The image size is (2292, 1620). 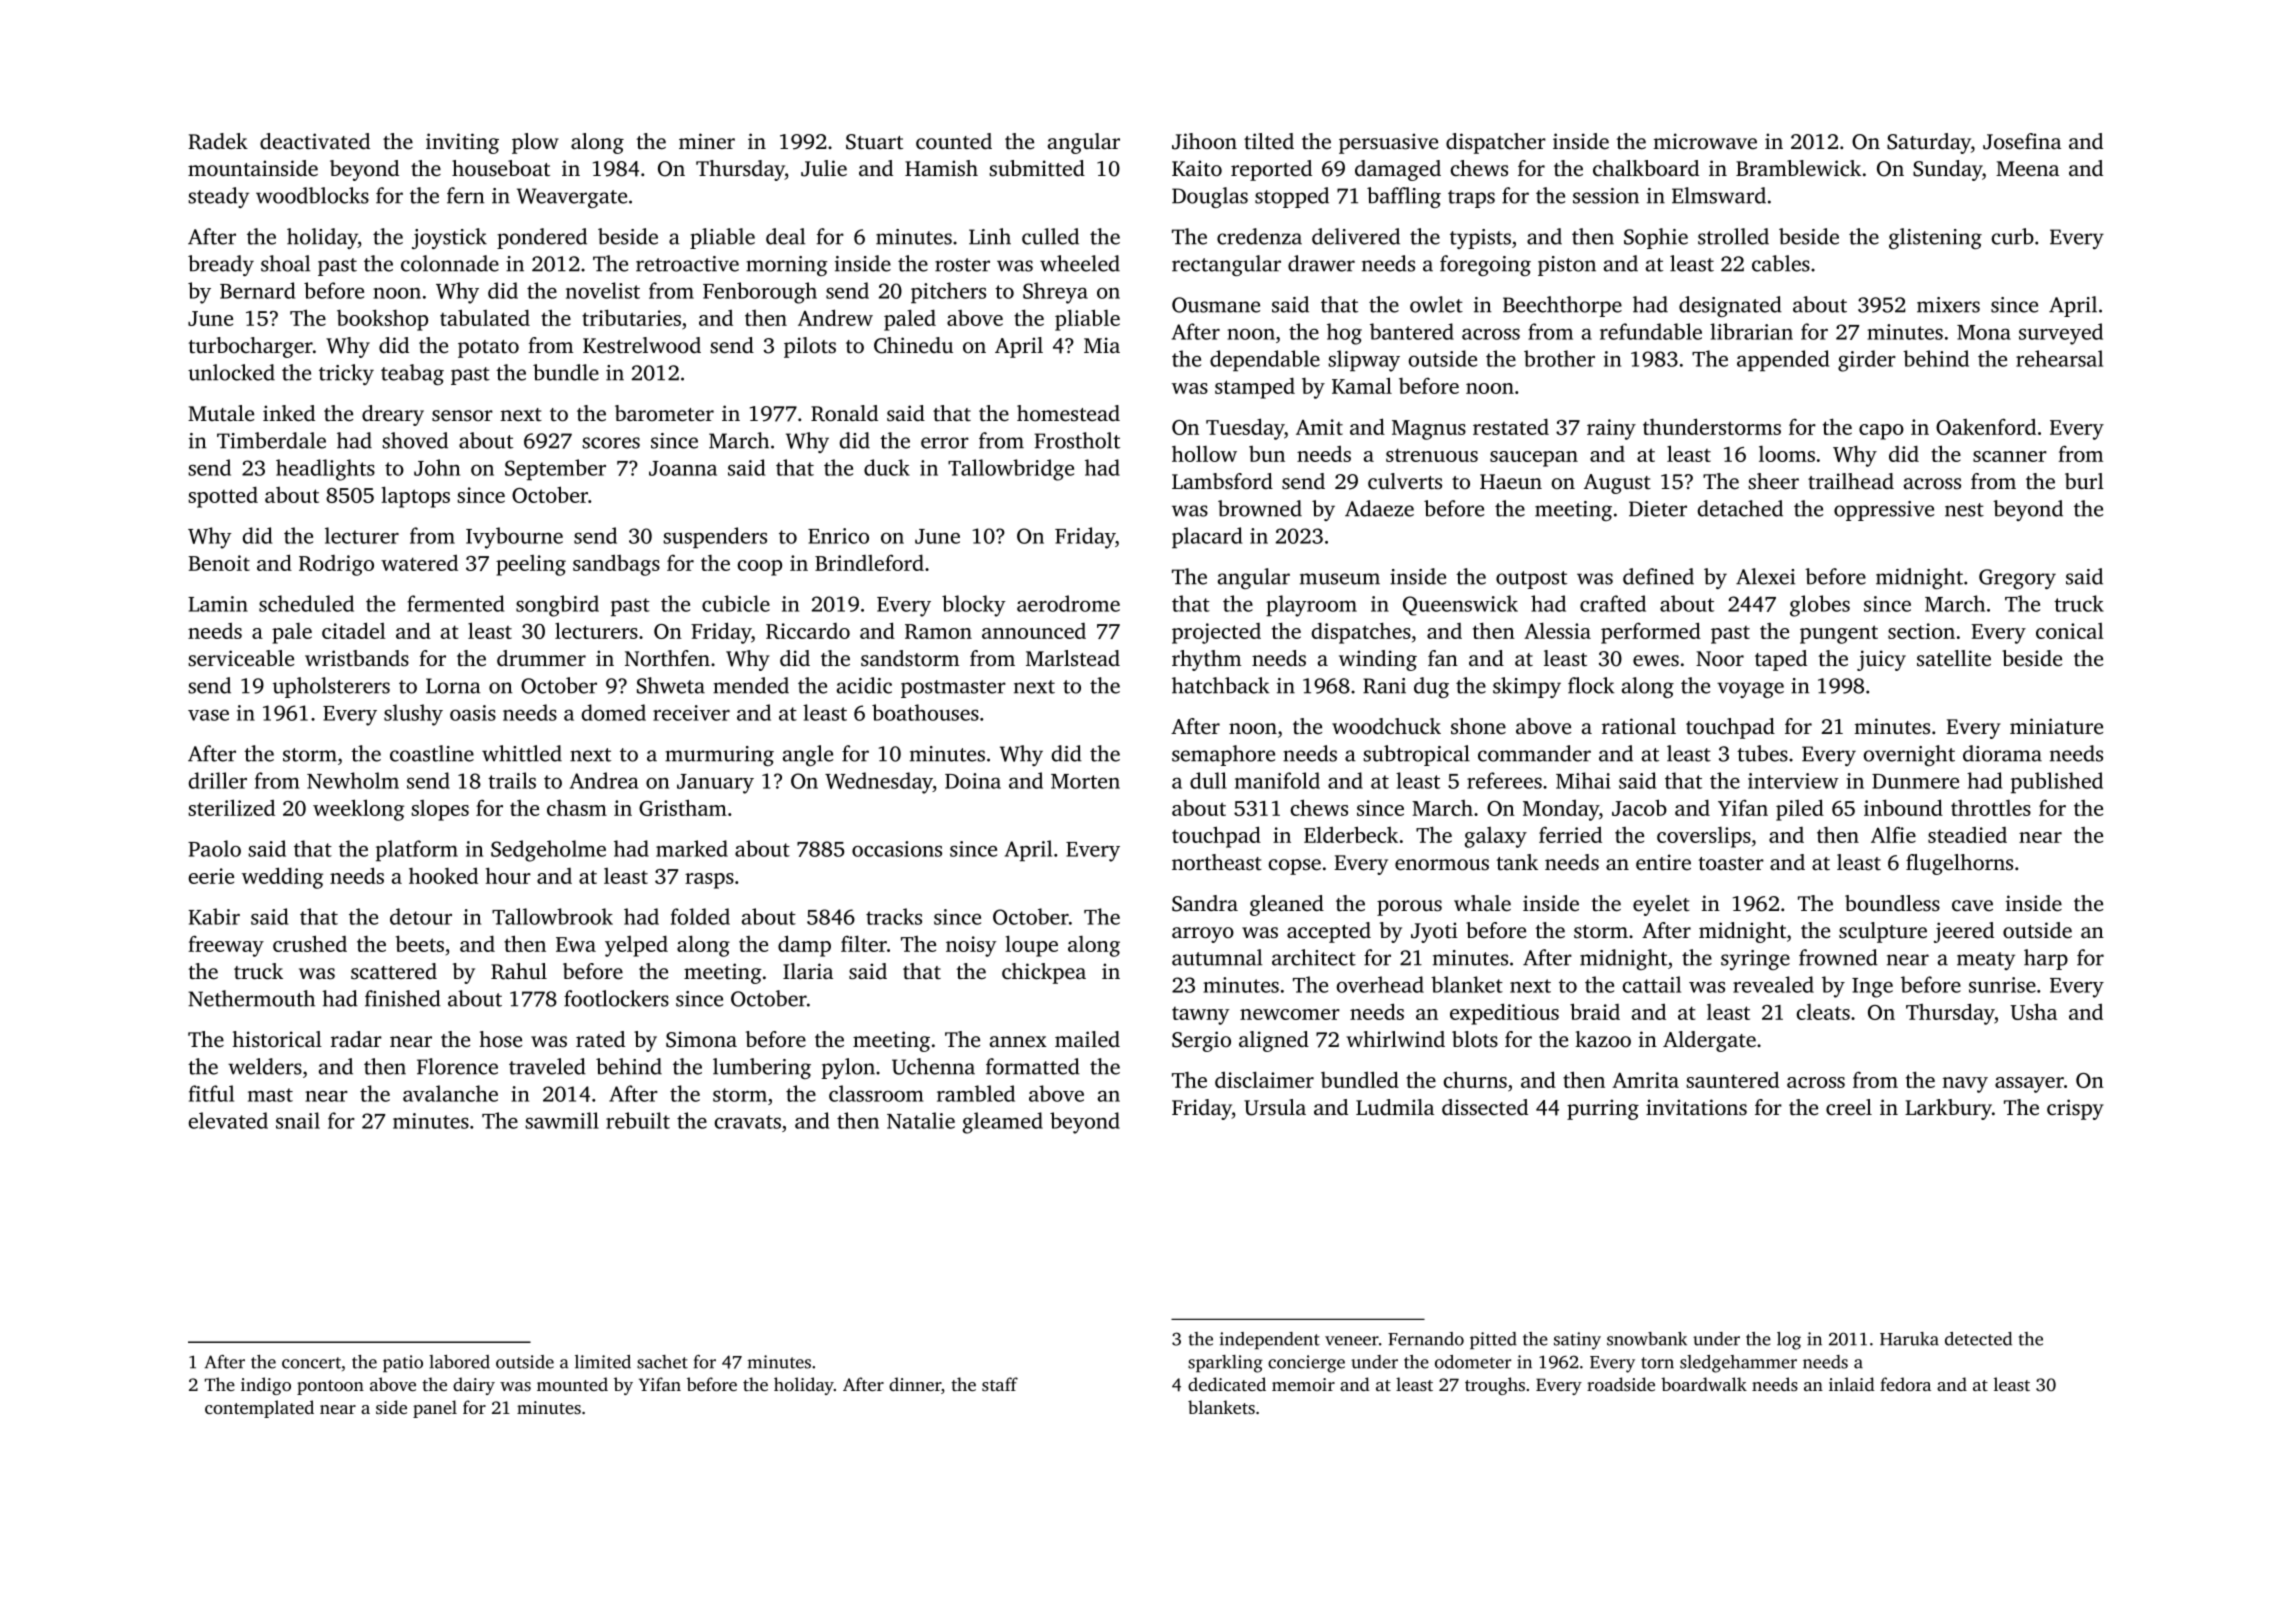 What do you see at coordinates (2046, 959) in the document?
I see `harp` at bounding box center [2046, 959].
